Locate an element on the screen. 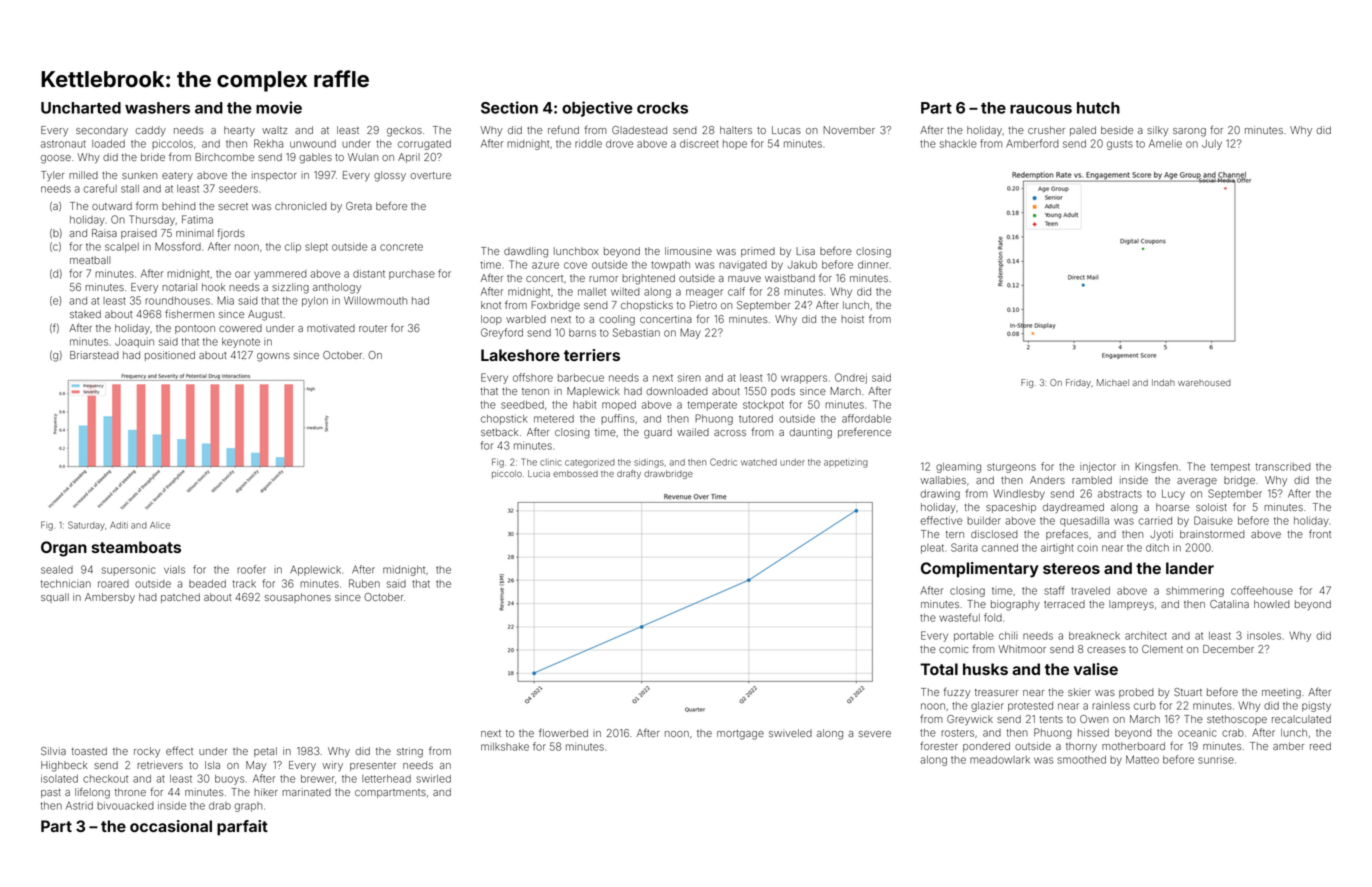  raucous is located at coordinates (1041, 109).
